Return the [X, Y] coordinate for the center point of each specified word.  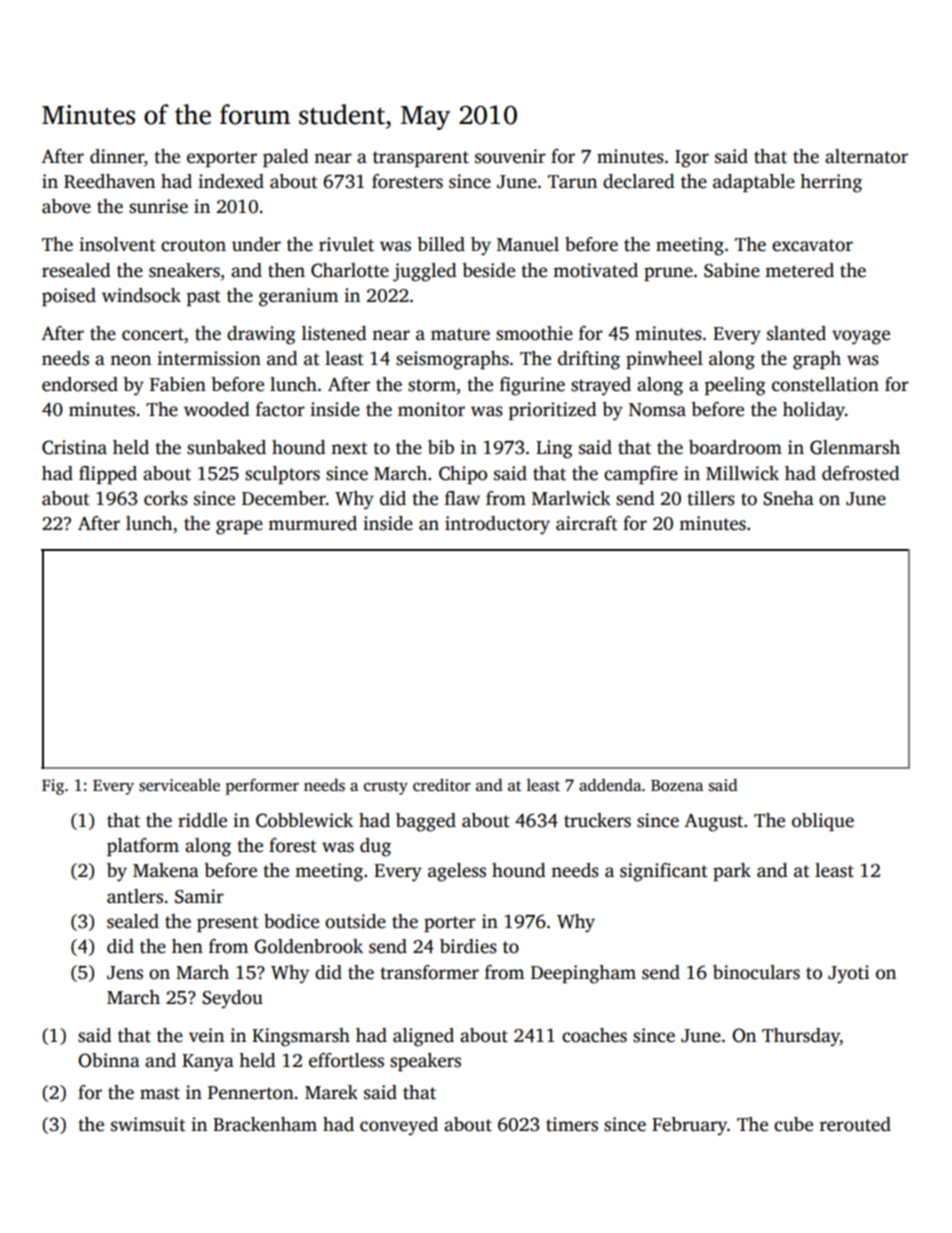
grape [239, 527]
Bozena [677, 786]
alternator [866, 156]
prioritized [553, 411]
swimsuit [148, 1124]
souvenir [510, 156]
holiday [814, 411]
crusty [386, 788]
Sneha [788, 498]
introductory [497, 525]
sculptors [282, 475]
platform [143, 847]
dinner [117, 156]
